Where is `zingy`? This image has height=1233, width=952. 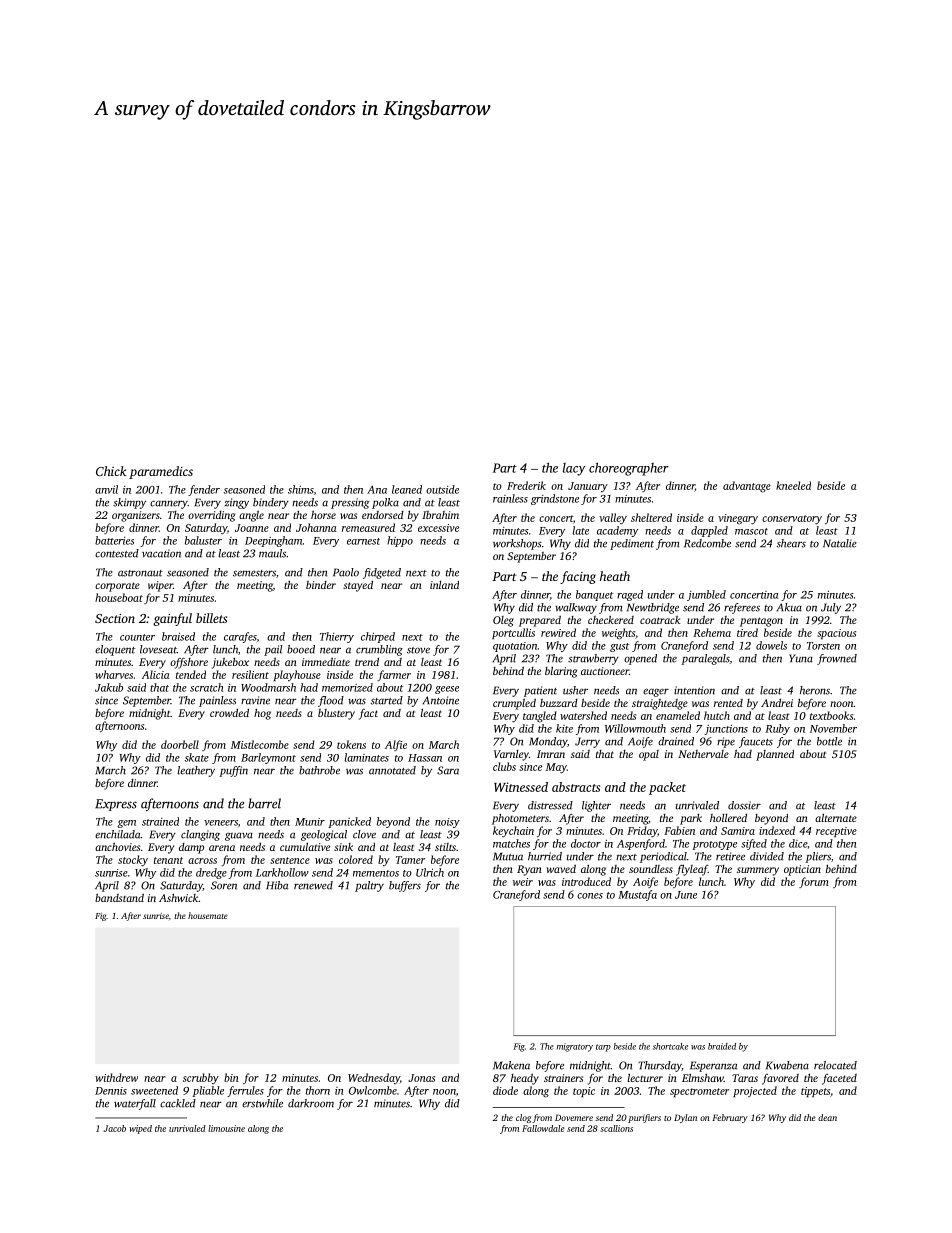 zingy is located at coordinates (237, 503).
